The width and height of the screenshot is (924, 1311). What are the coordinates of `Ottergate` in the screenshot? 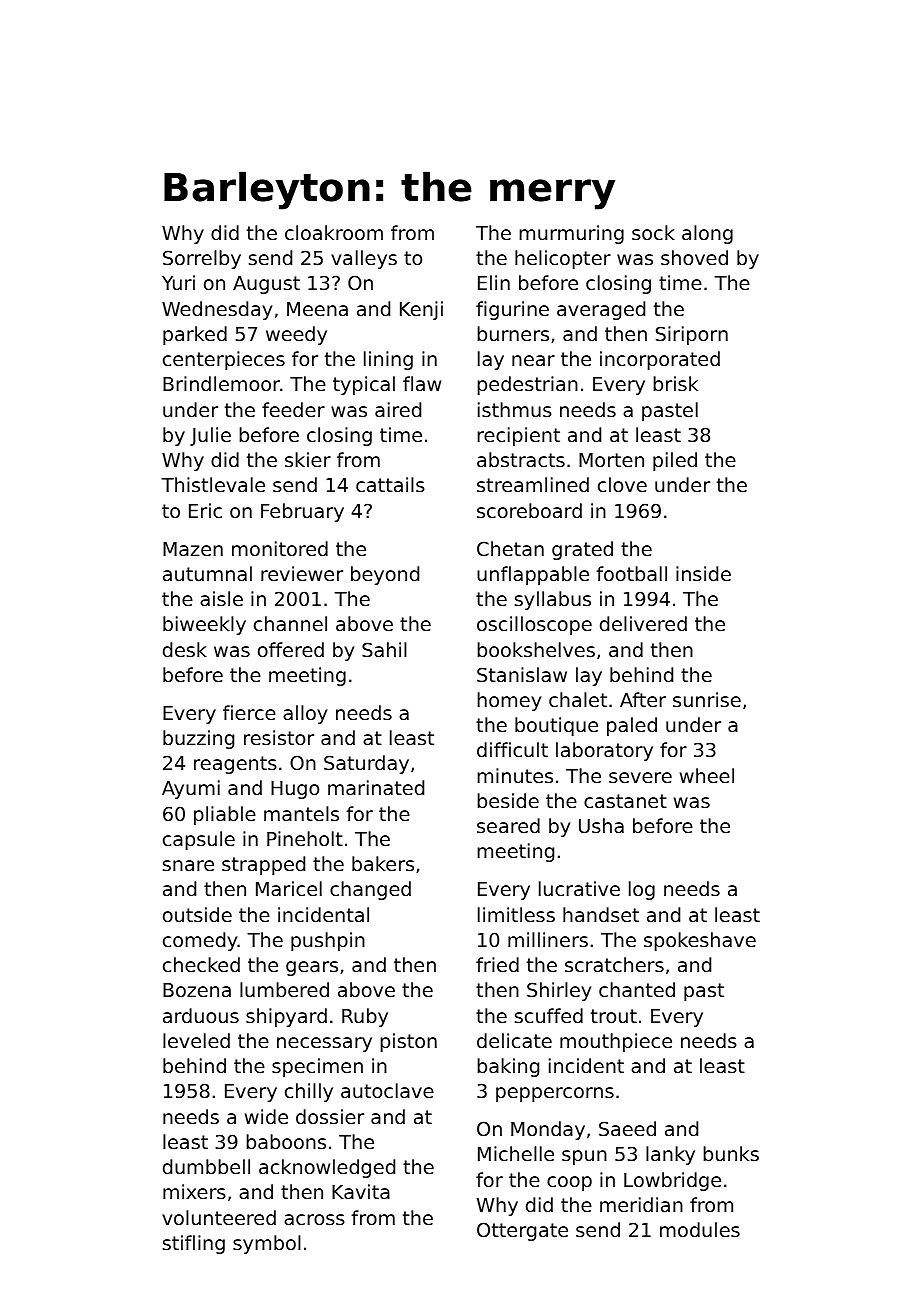 It's located at (522, 1231).
